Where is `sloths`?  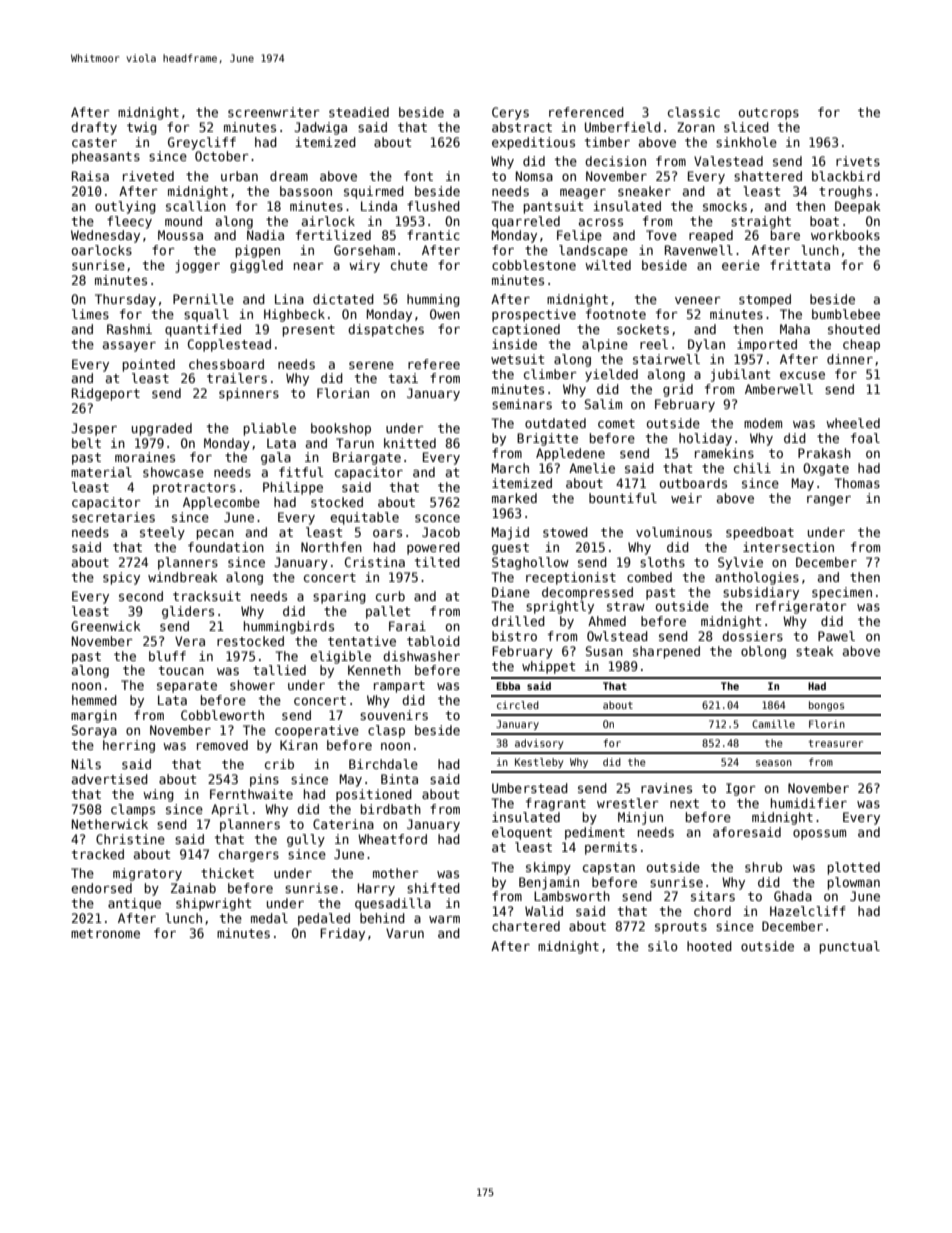
sloths is located at coordinates (662, 562).
